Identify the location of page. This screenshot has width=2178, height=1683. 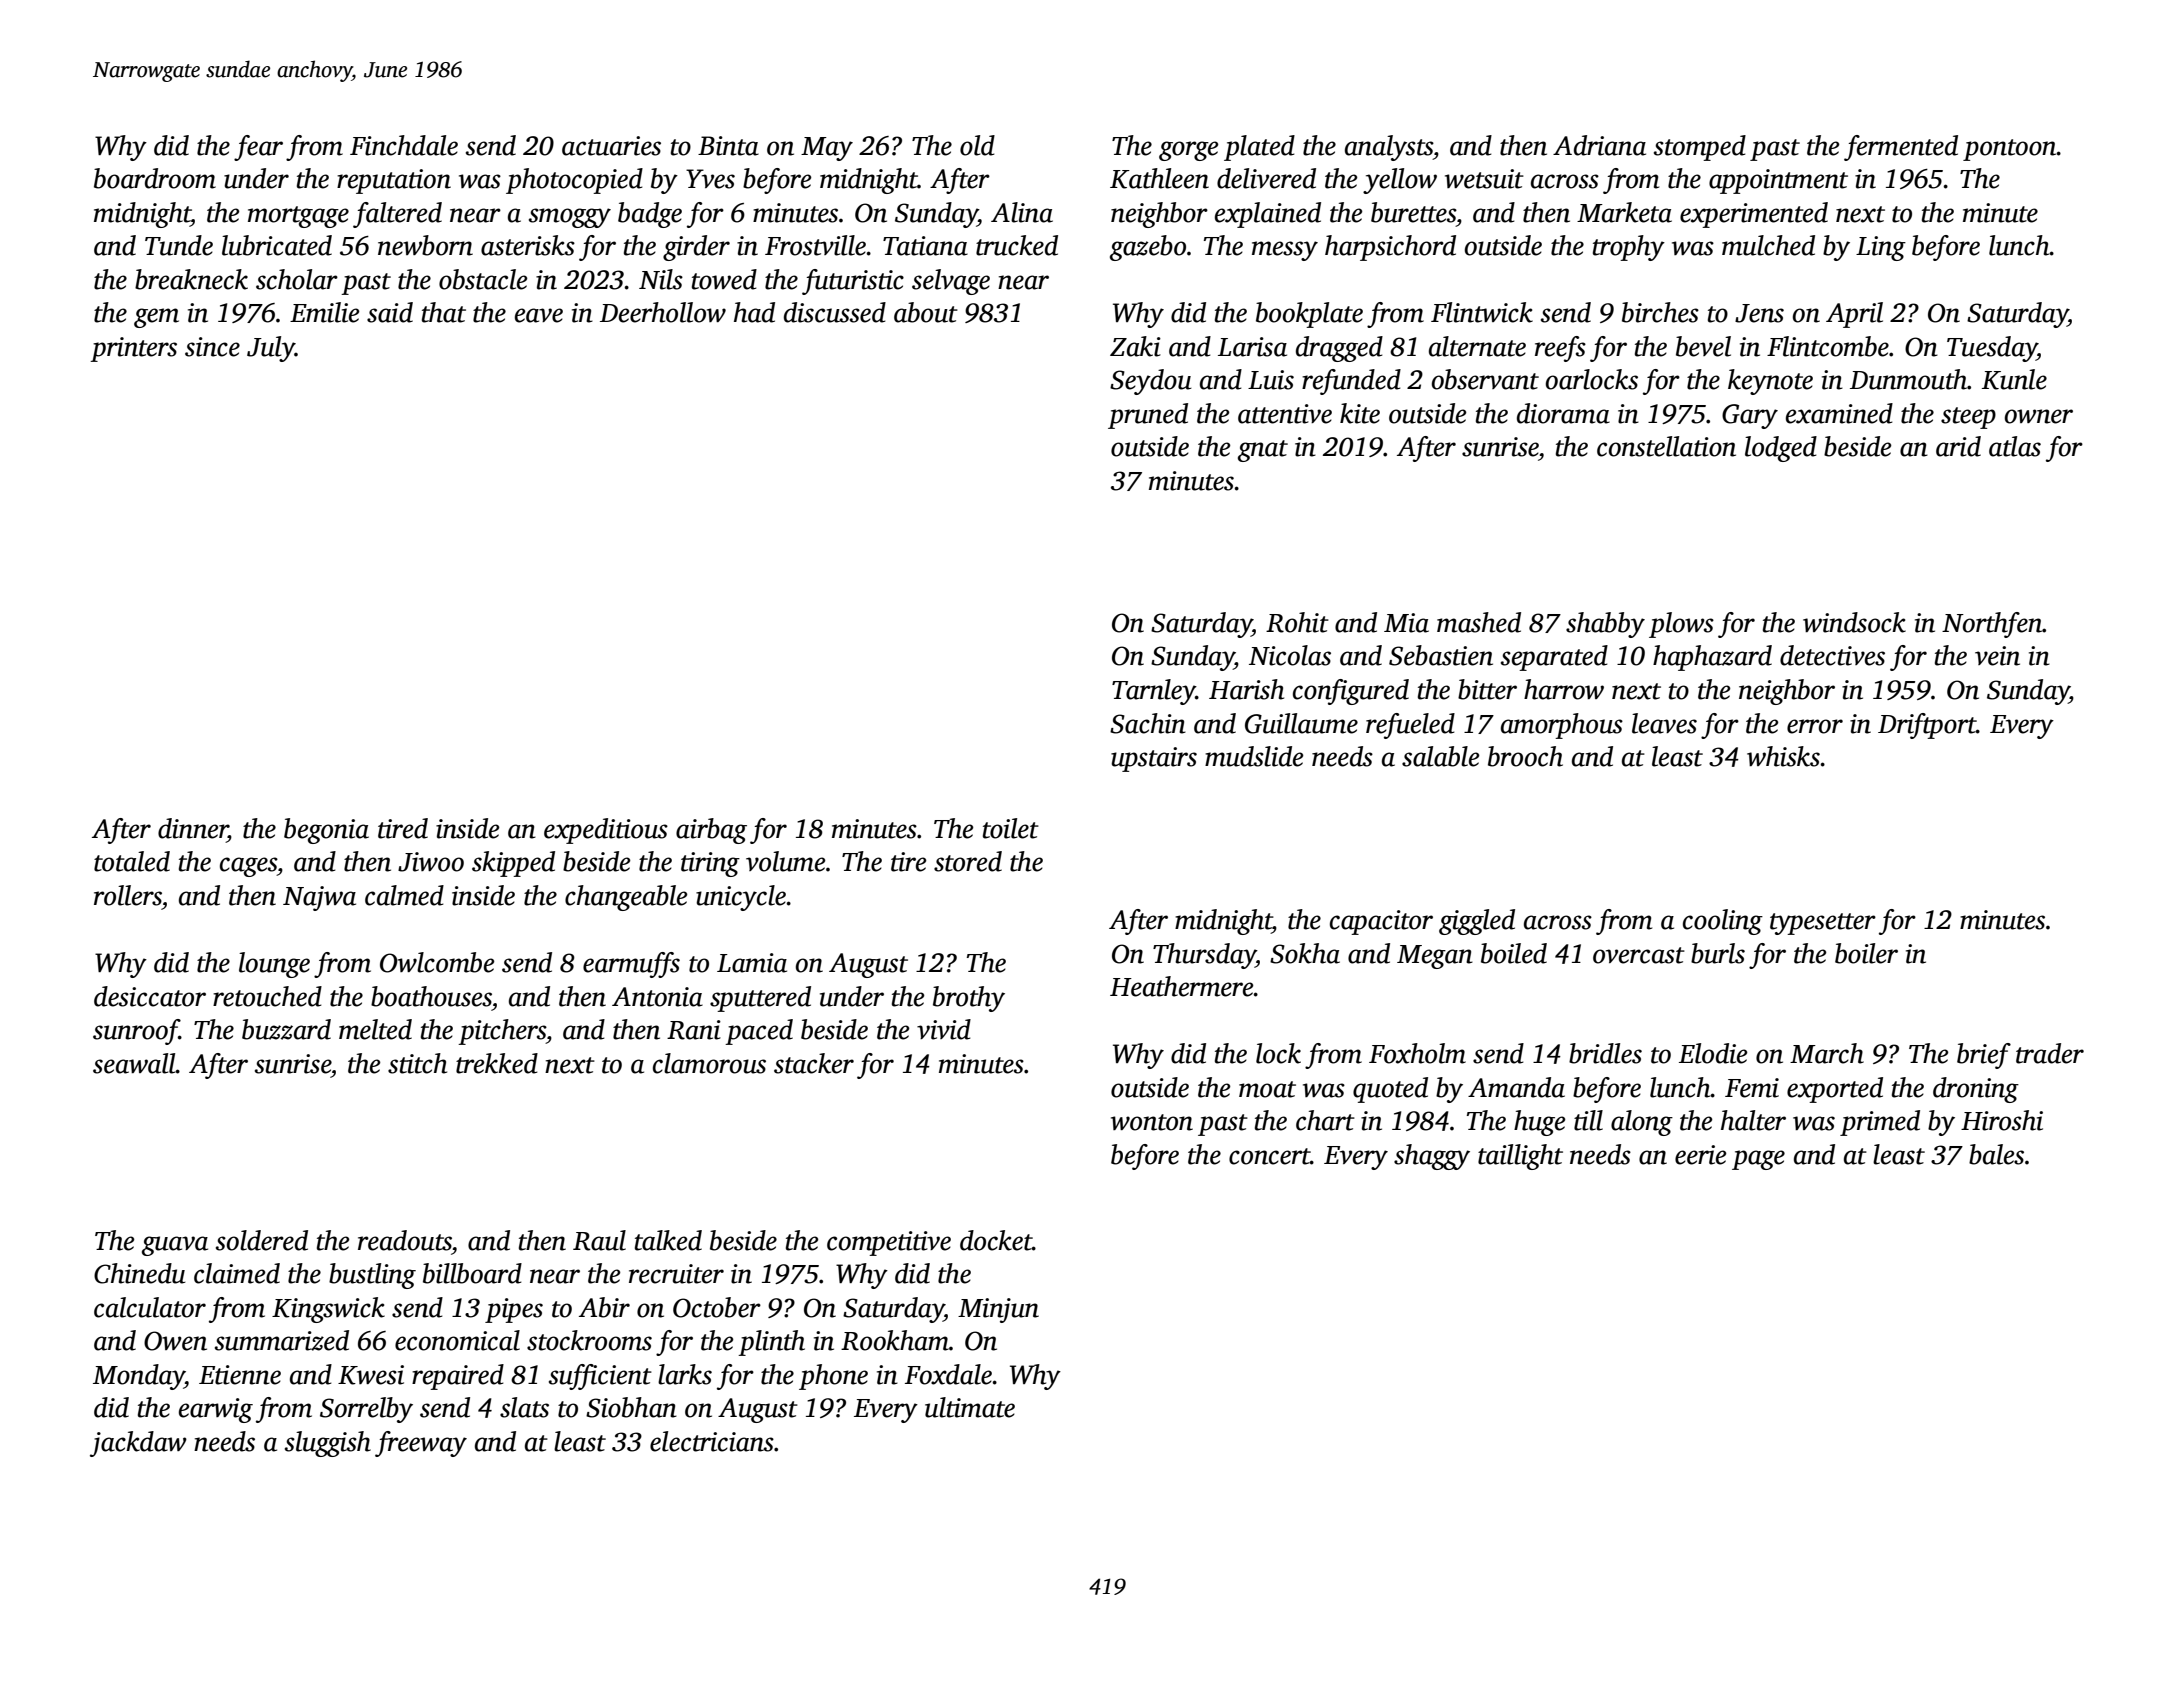
(1758, 1160).
